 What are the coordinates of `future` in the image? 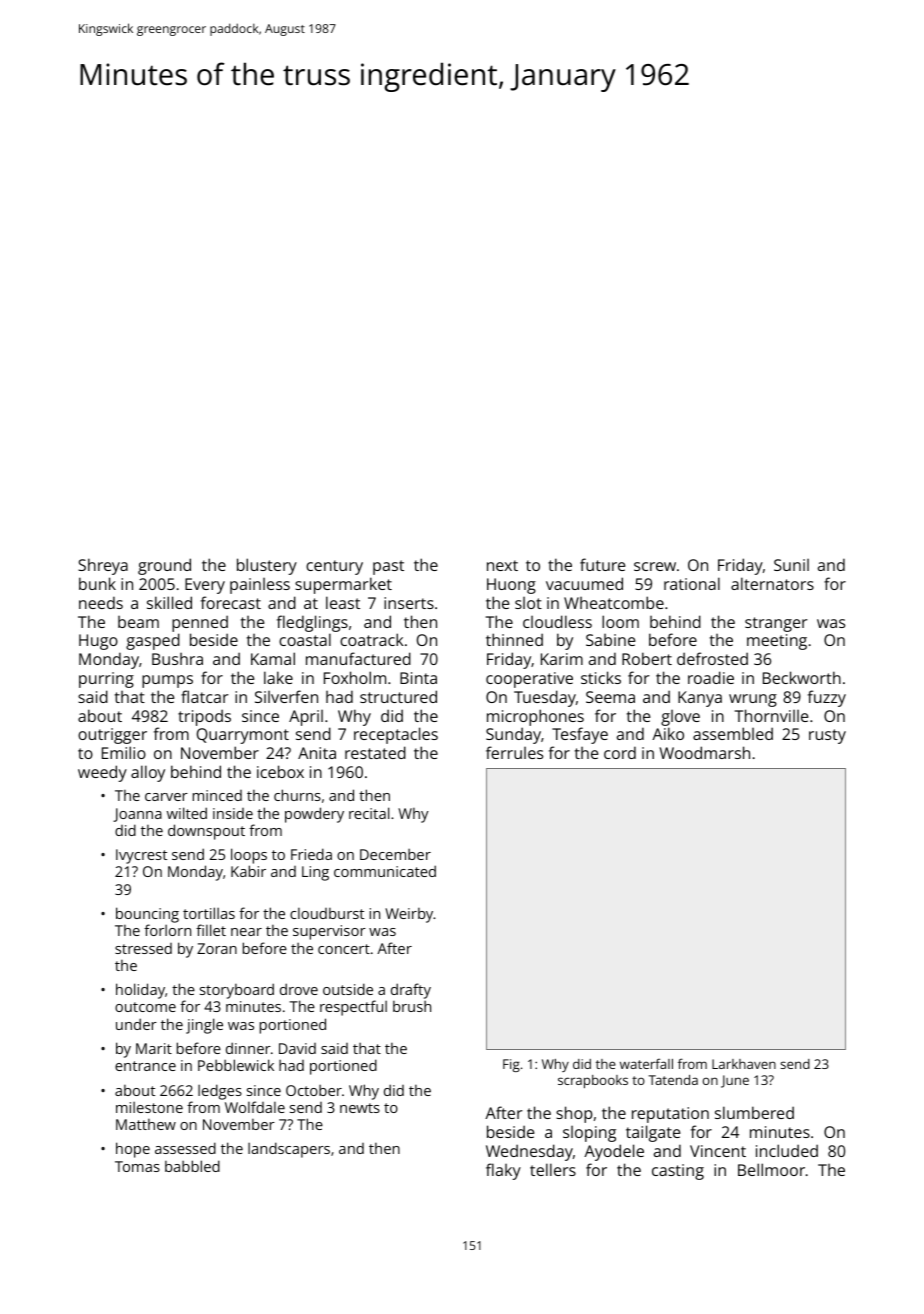 It's located at (602, 564).
